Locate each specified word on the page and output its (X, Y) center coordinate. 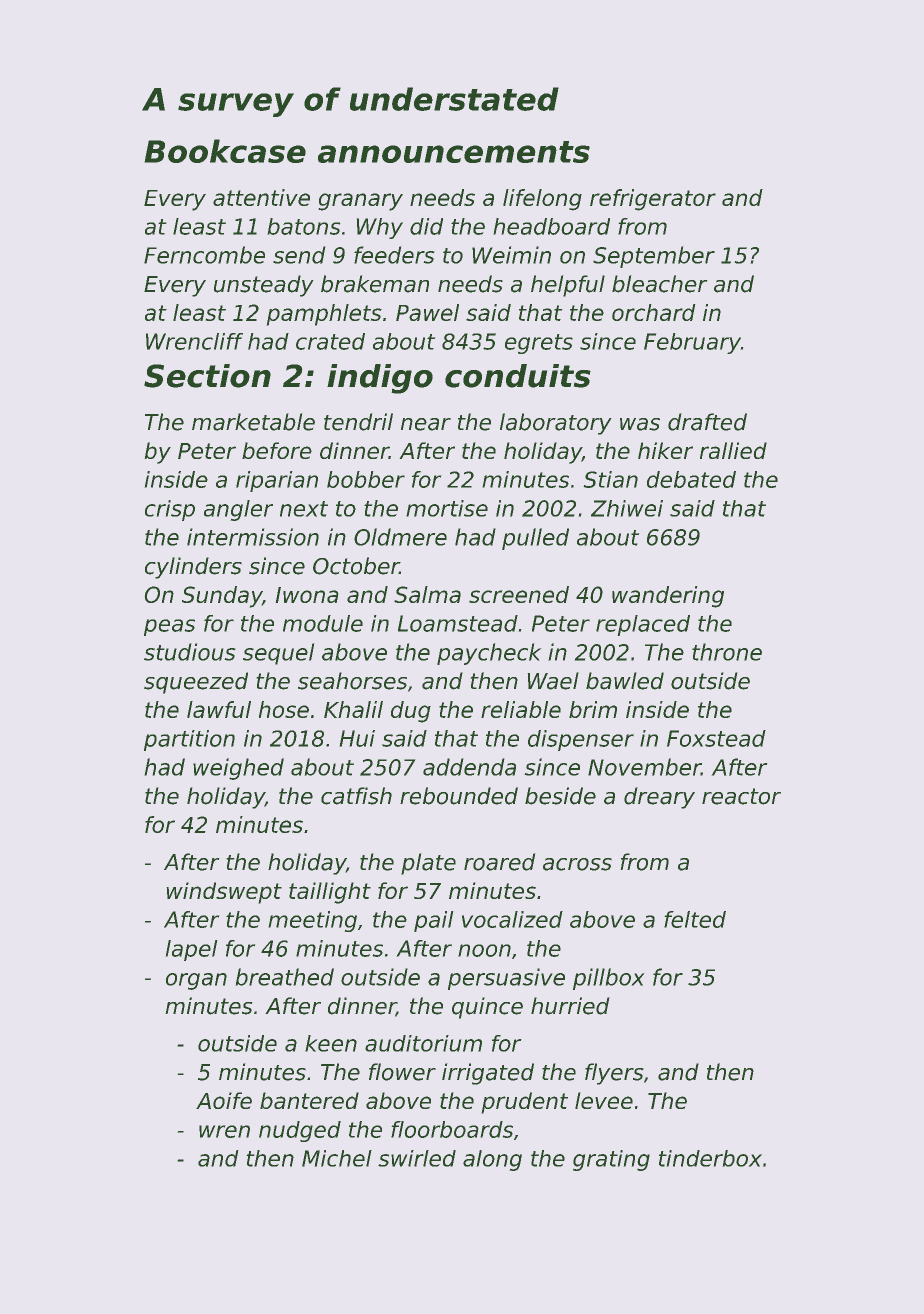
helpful (568, 286)
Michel (337, 1158)
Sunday (222, 597)
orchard (654, 312)
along (492, 1160)
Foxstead (716, 738)
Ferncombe (204, 255)
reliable (521, 709)
